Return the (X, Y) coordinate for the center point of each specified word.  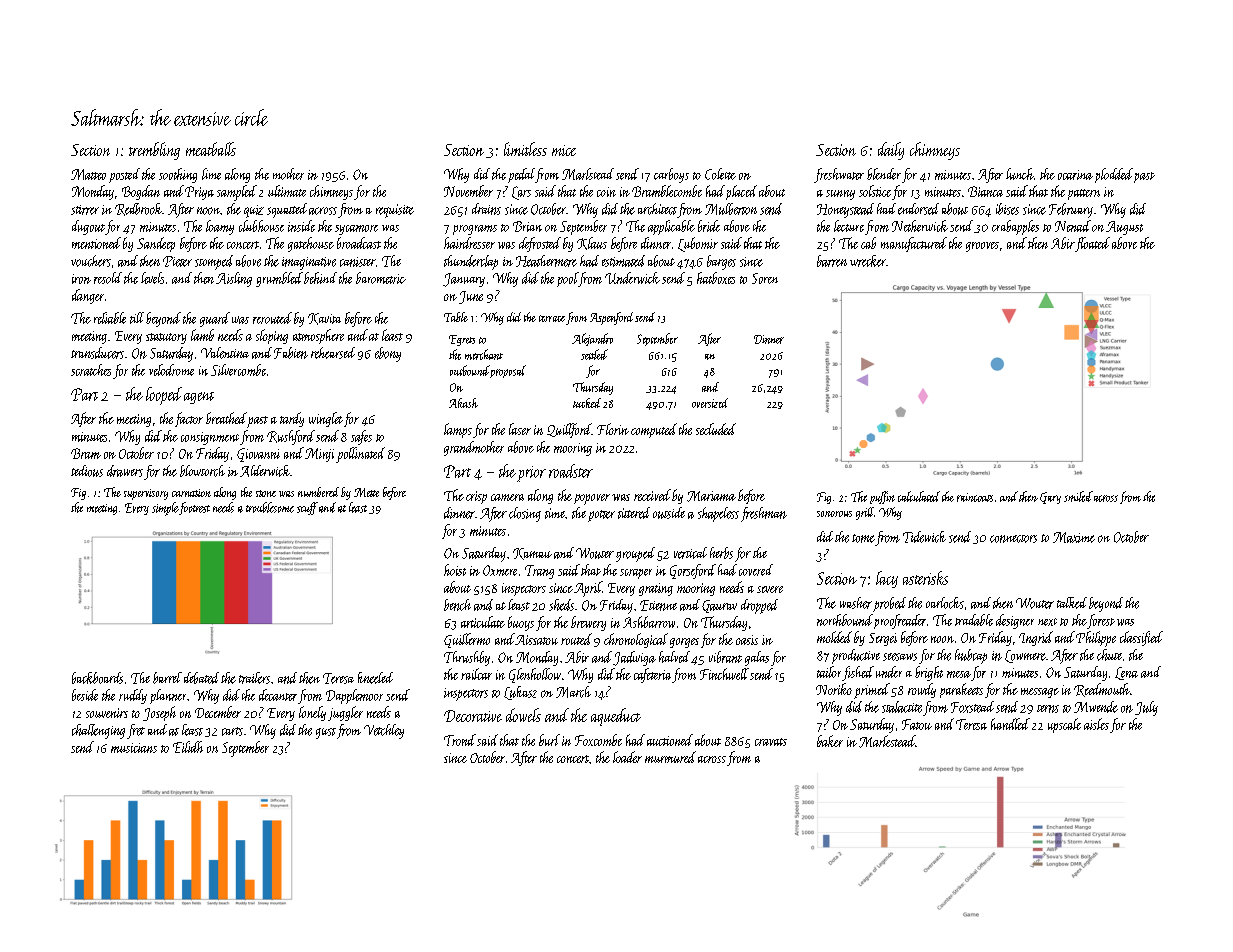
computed (654, 430)
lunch (1020, 174)
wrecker (868, 261)
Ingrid (1036, 638)
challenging (98, 731)
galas (757, 658)
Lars (521, 193)
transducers (97, 353)
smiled (1078, 496)
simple (165, 509)
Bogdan (141, 192)
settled (594, 354)
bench (457, 605)
